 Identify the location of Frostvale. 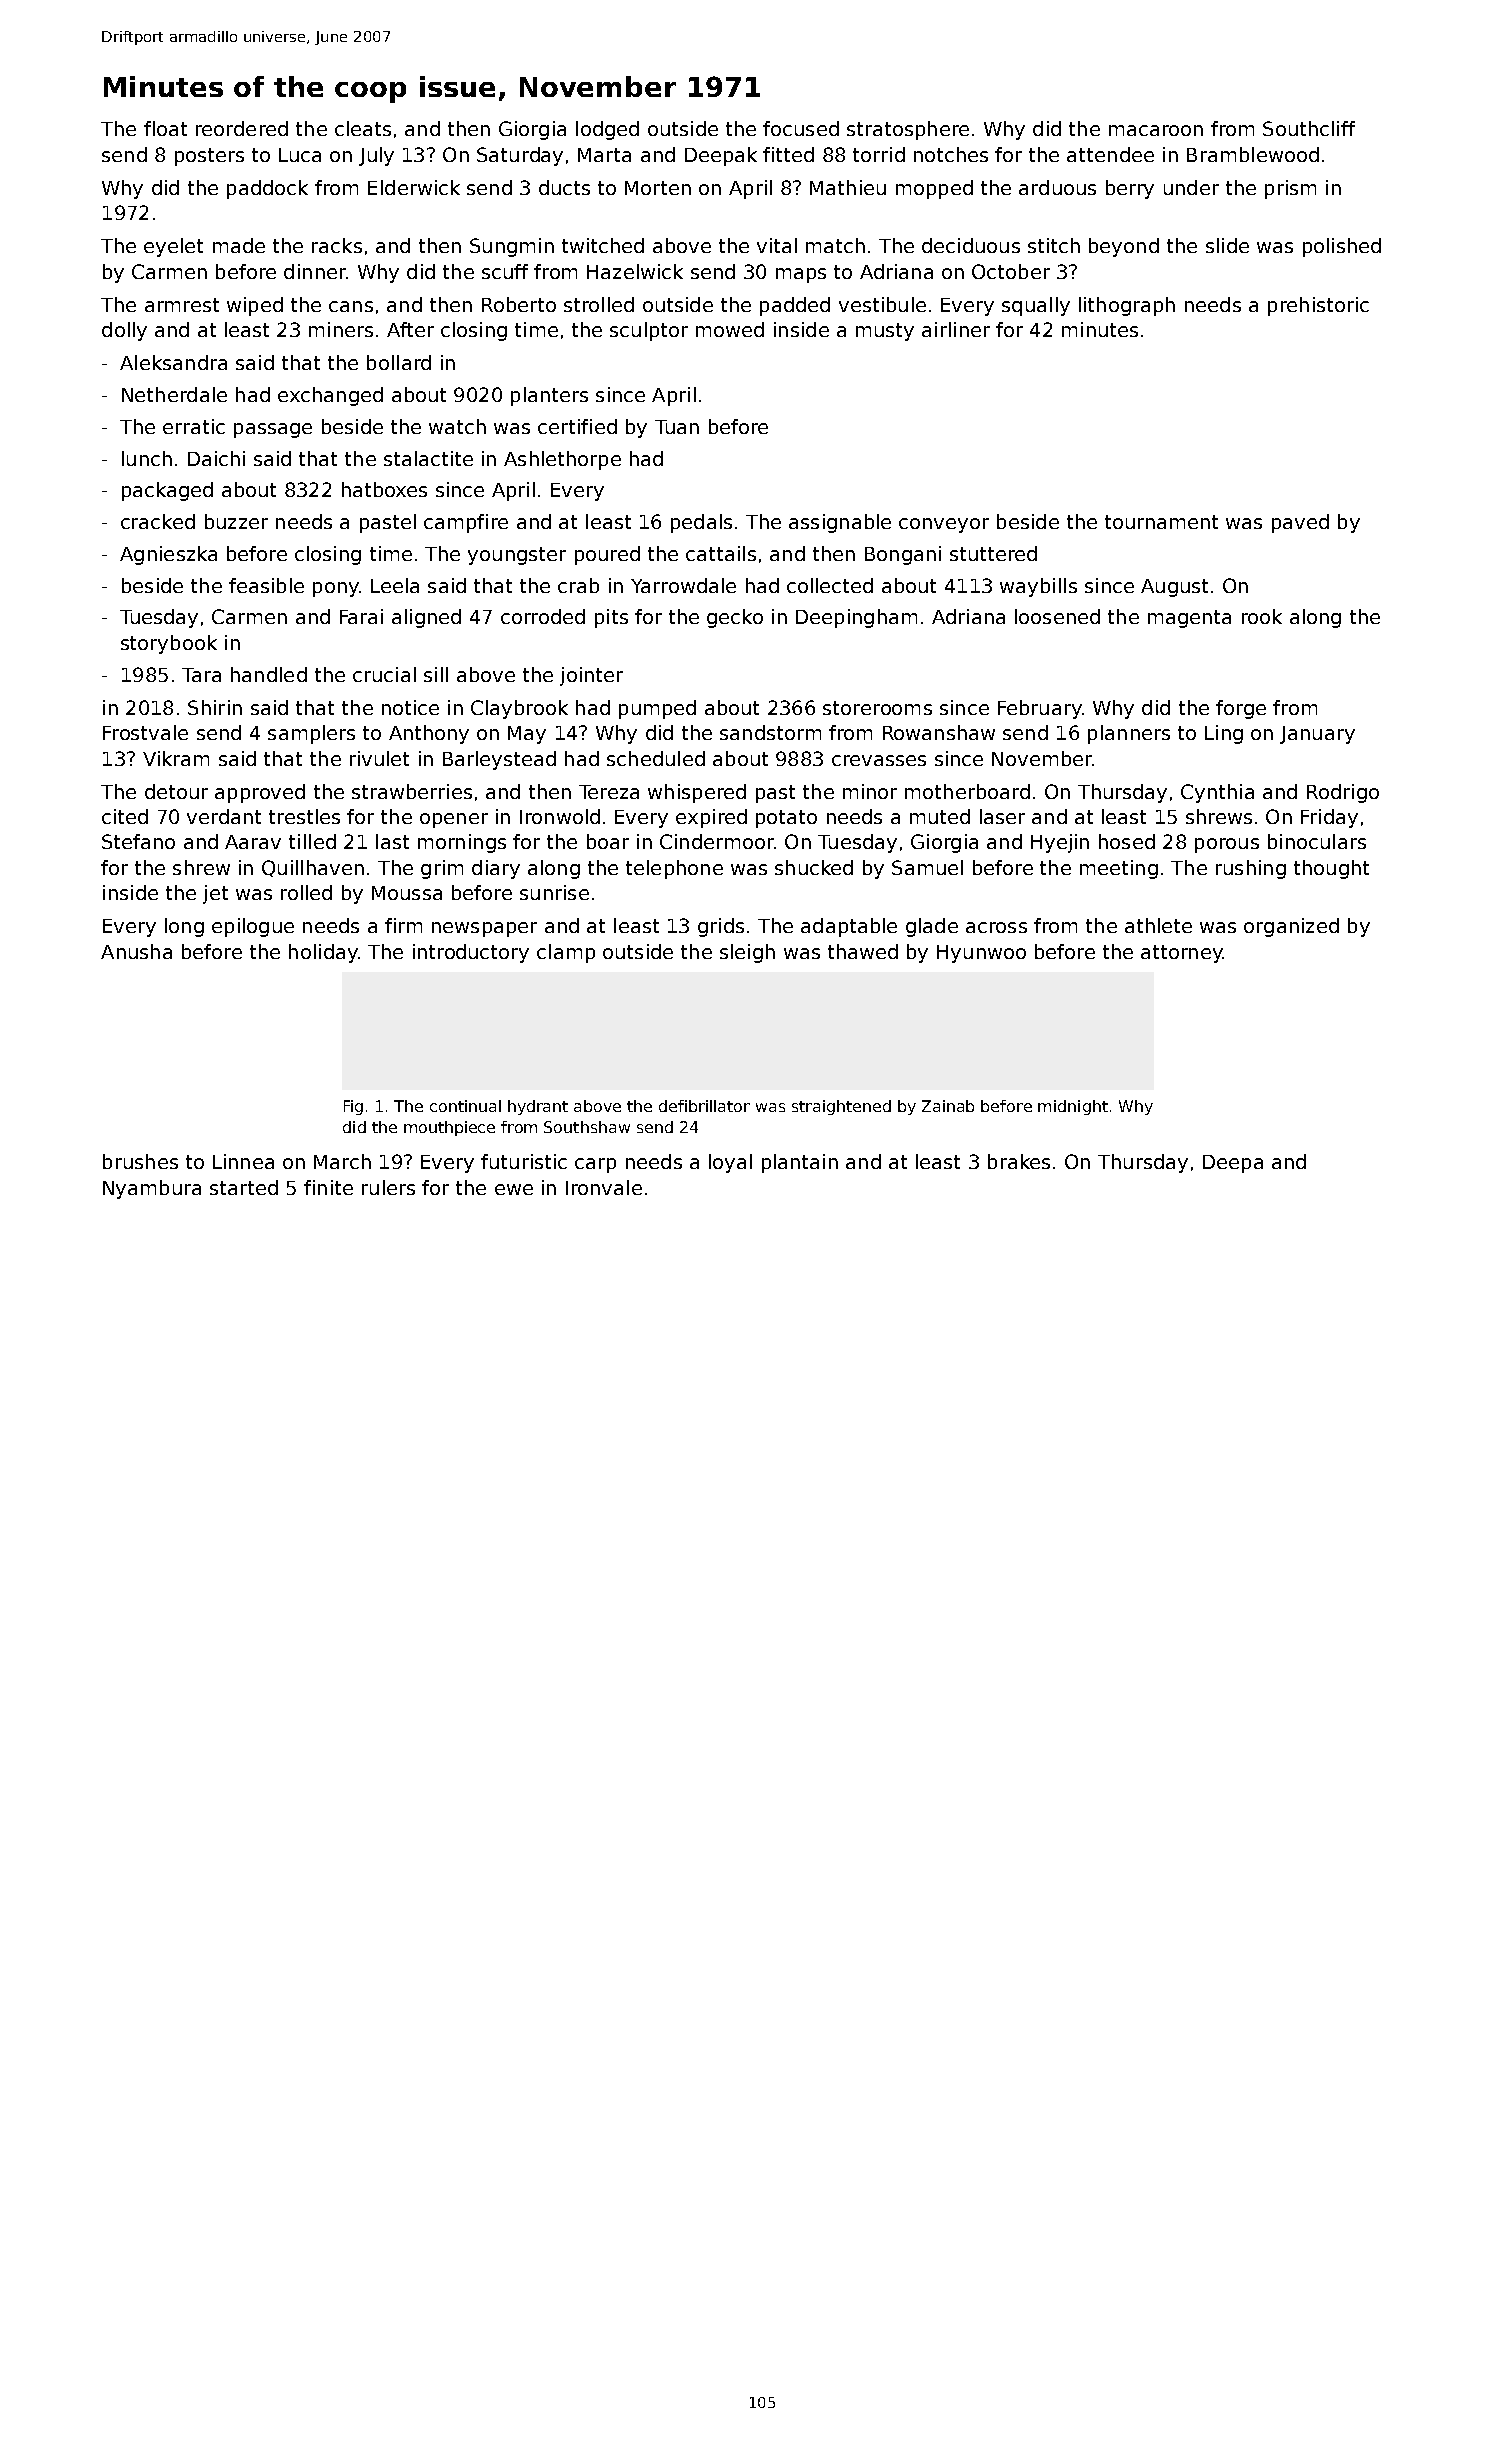
(145, 732).
